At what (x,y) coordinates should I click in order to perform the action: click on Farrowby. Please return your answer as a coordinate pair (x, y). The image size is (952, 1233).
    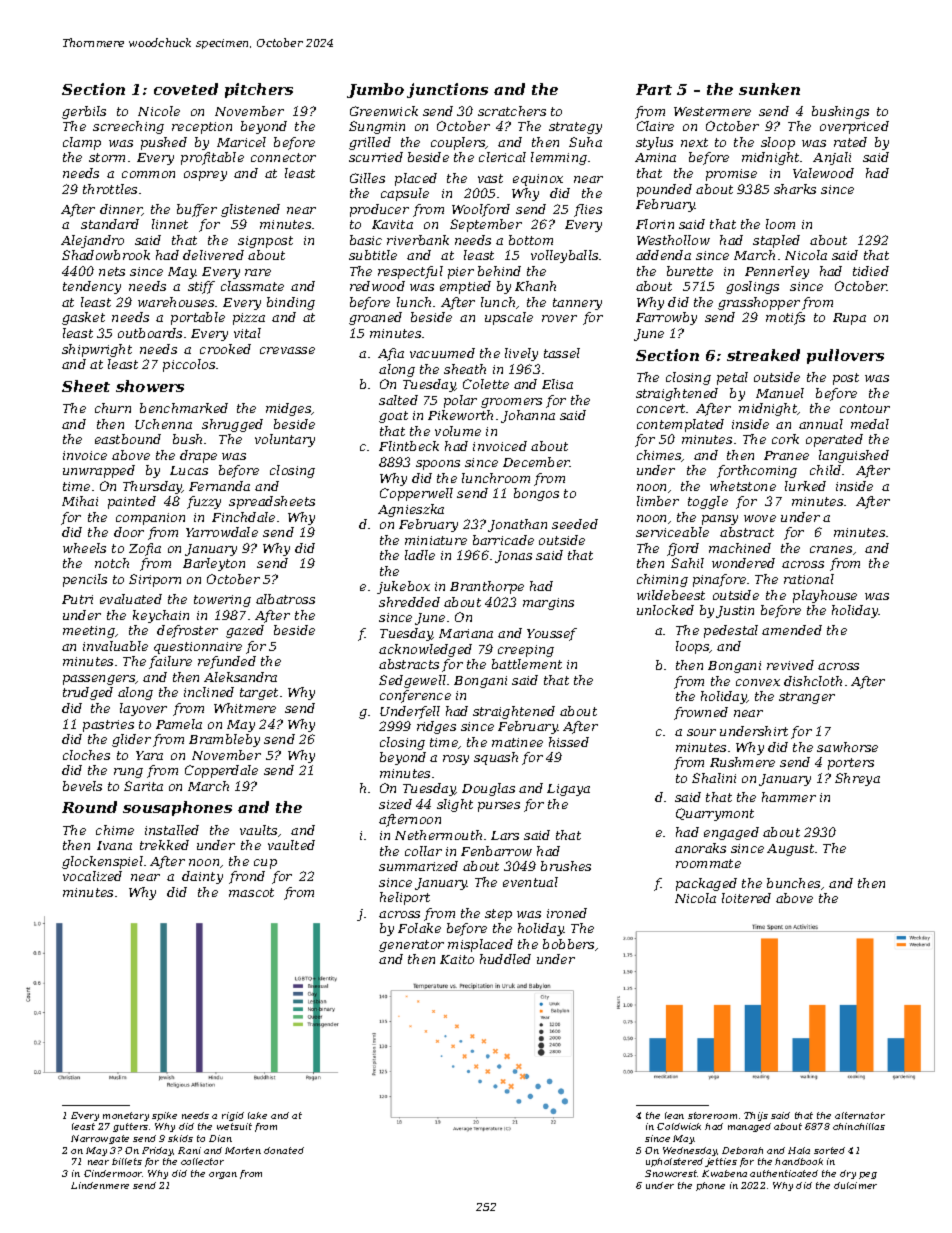
    Looking at the image, I should click on (666, 318).
